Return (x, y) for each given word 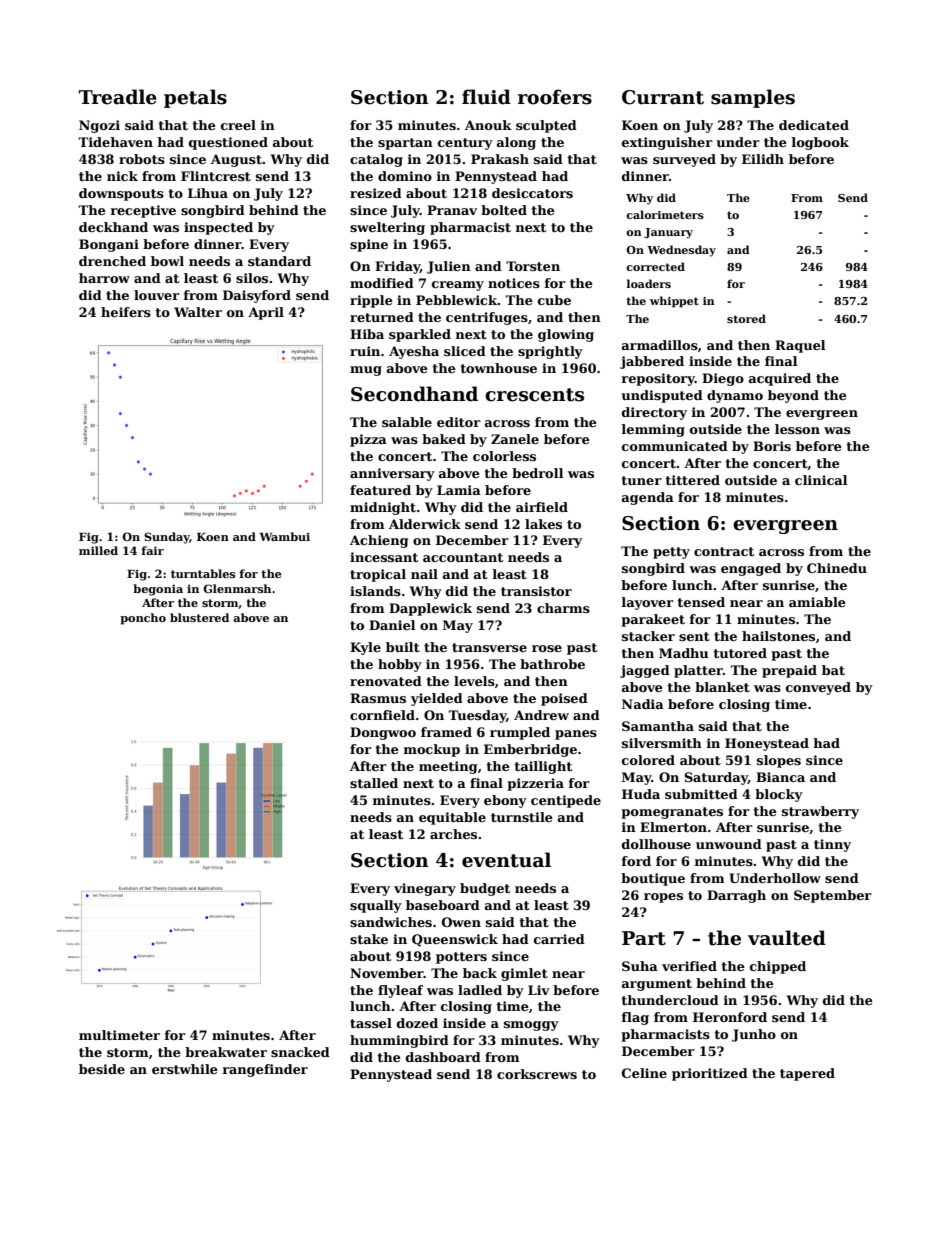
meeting (448, 767)
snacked (300, 1052)
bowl (167, 261)
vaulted (787, 938)
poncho (143, 619)
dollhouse (656, 844)
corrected (655, 266)
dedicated (814, 125)
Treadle (118, 97)
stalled (374, 783)
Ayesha (414, 352)
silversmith (662, 743)
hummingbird (399, 1041)
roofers (555, 97)
